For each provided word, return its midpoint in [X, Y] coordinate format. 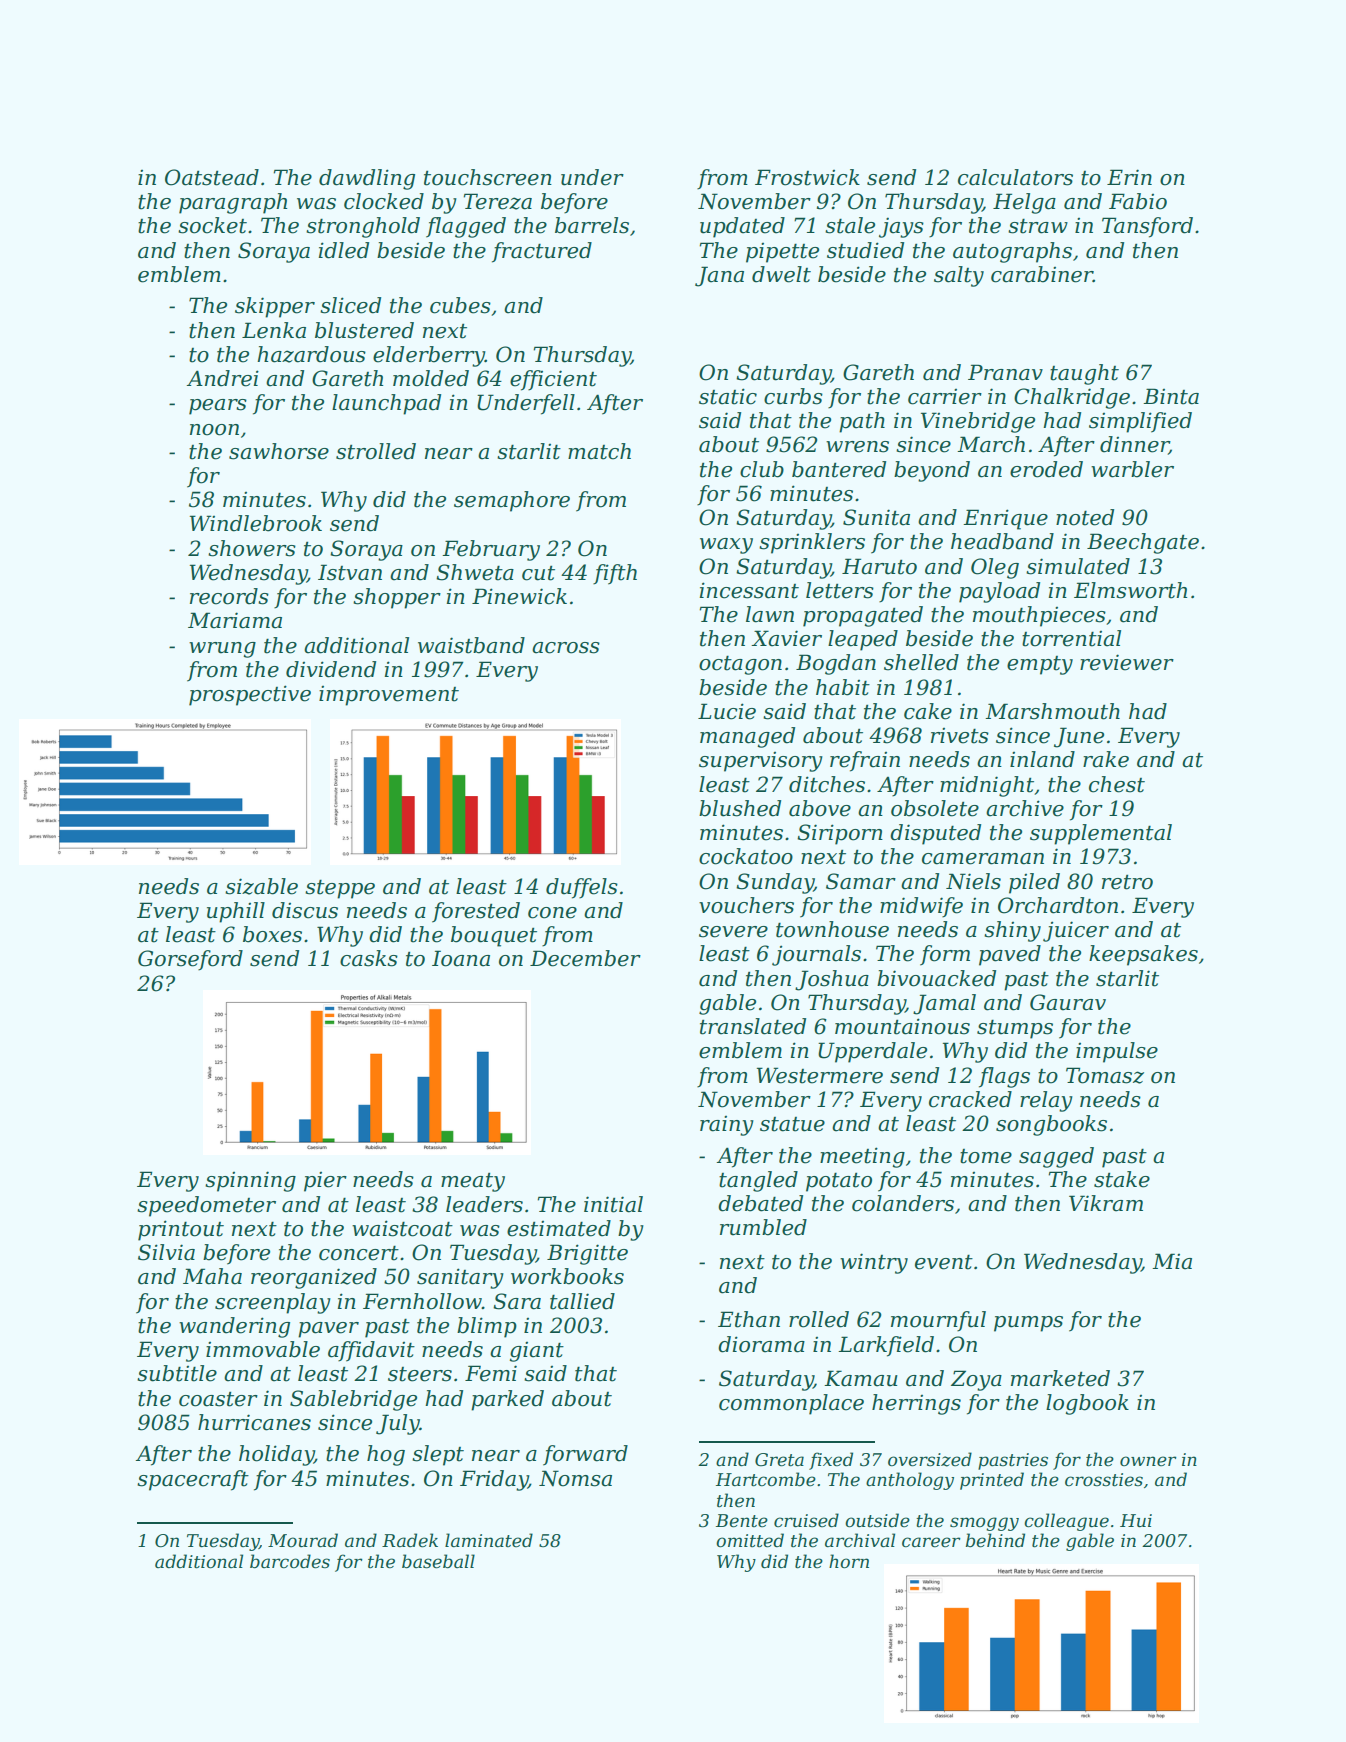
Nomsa [575, 1478]
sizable [261, 886]
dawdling [367, 179]
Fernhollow [422, 1301]
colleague [1066, 1522]
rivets [960, 736]
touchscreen [488, 177]
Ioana [461, 958]
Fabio [1138, 201]
